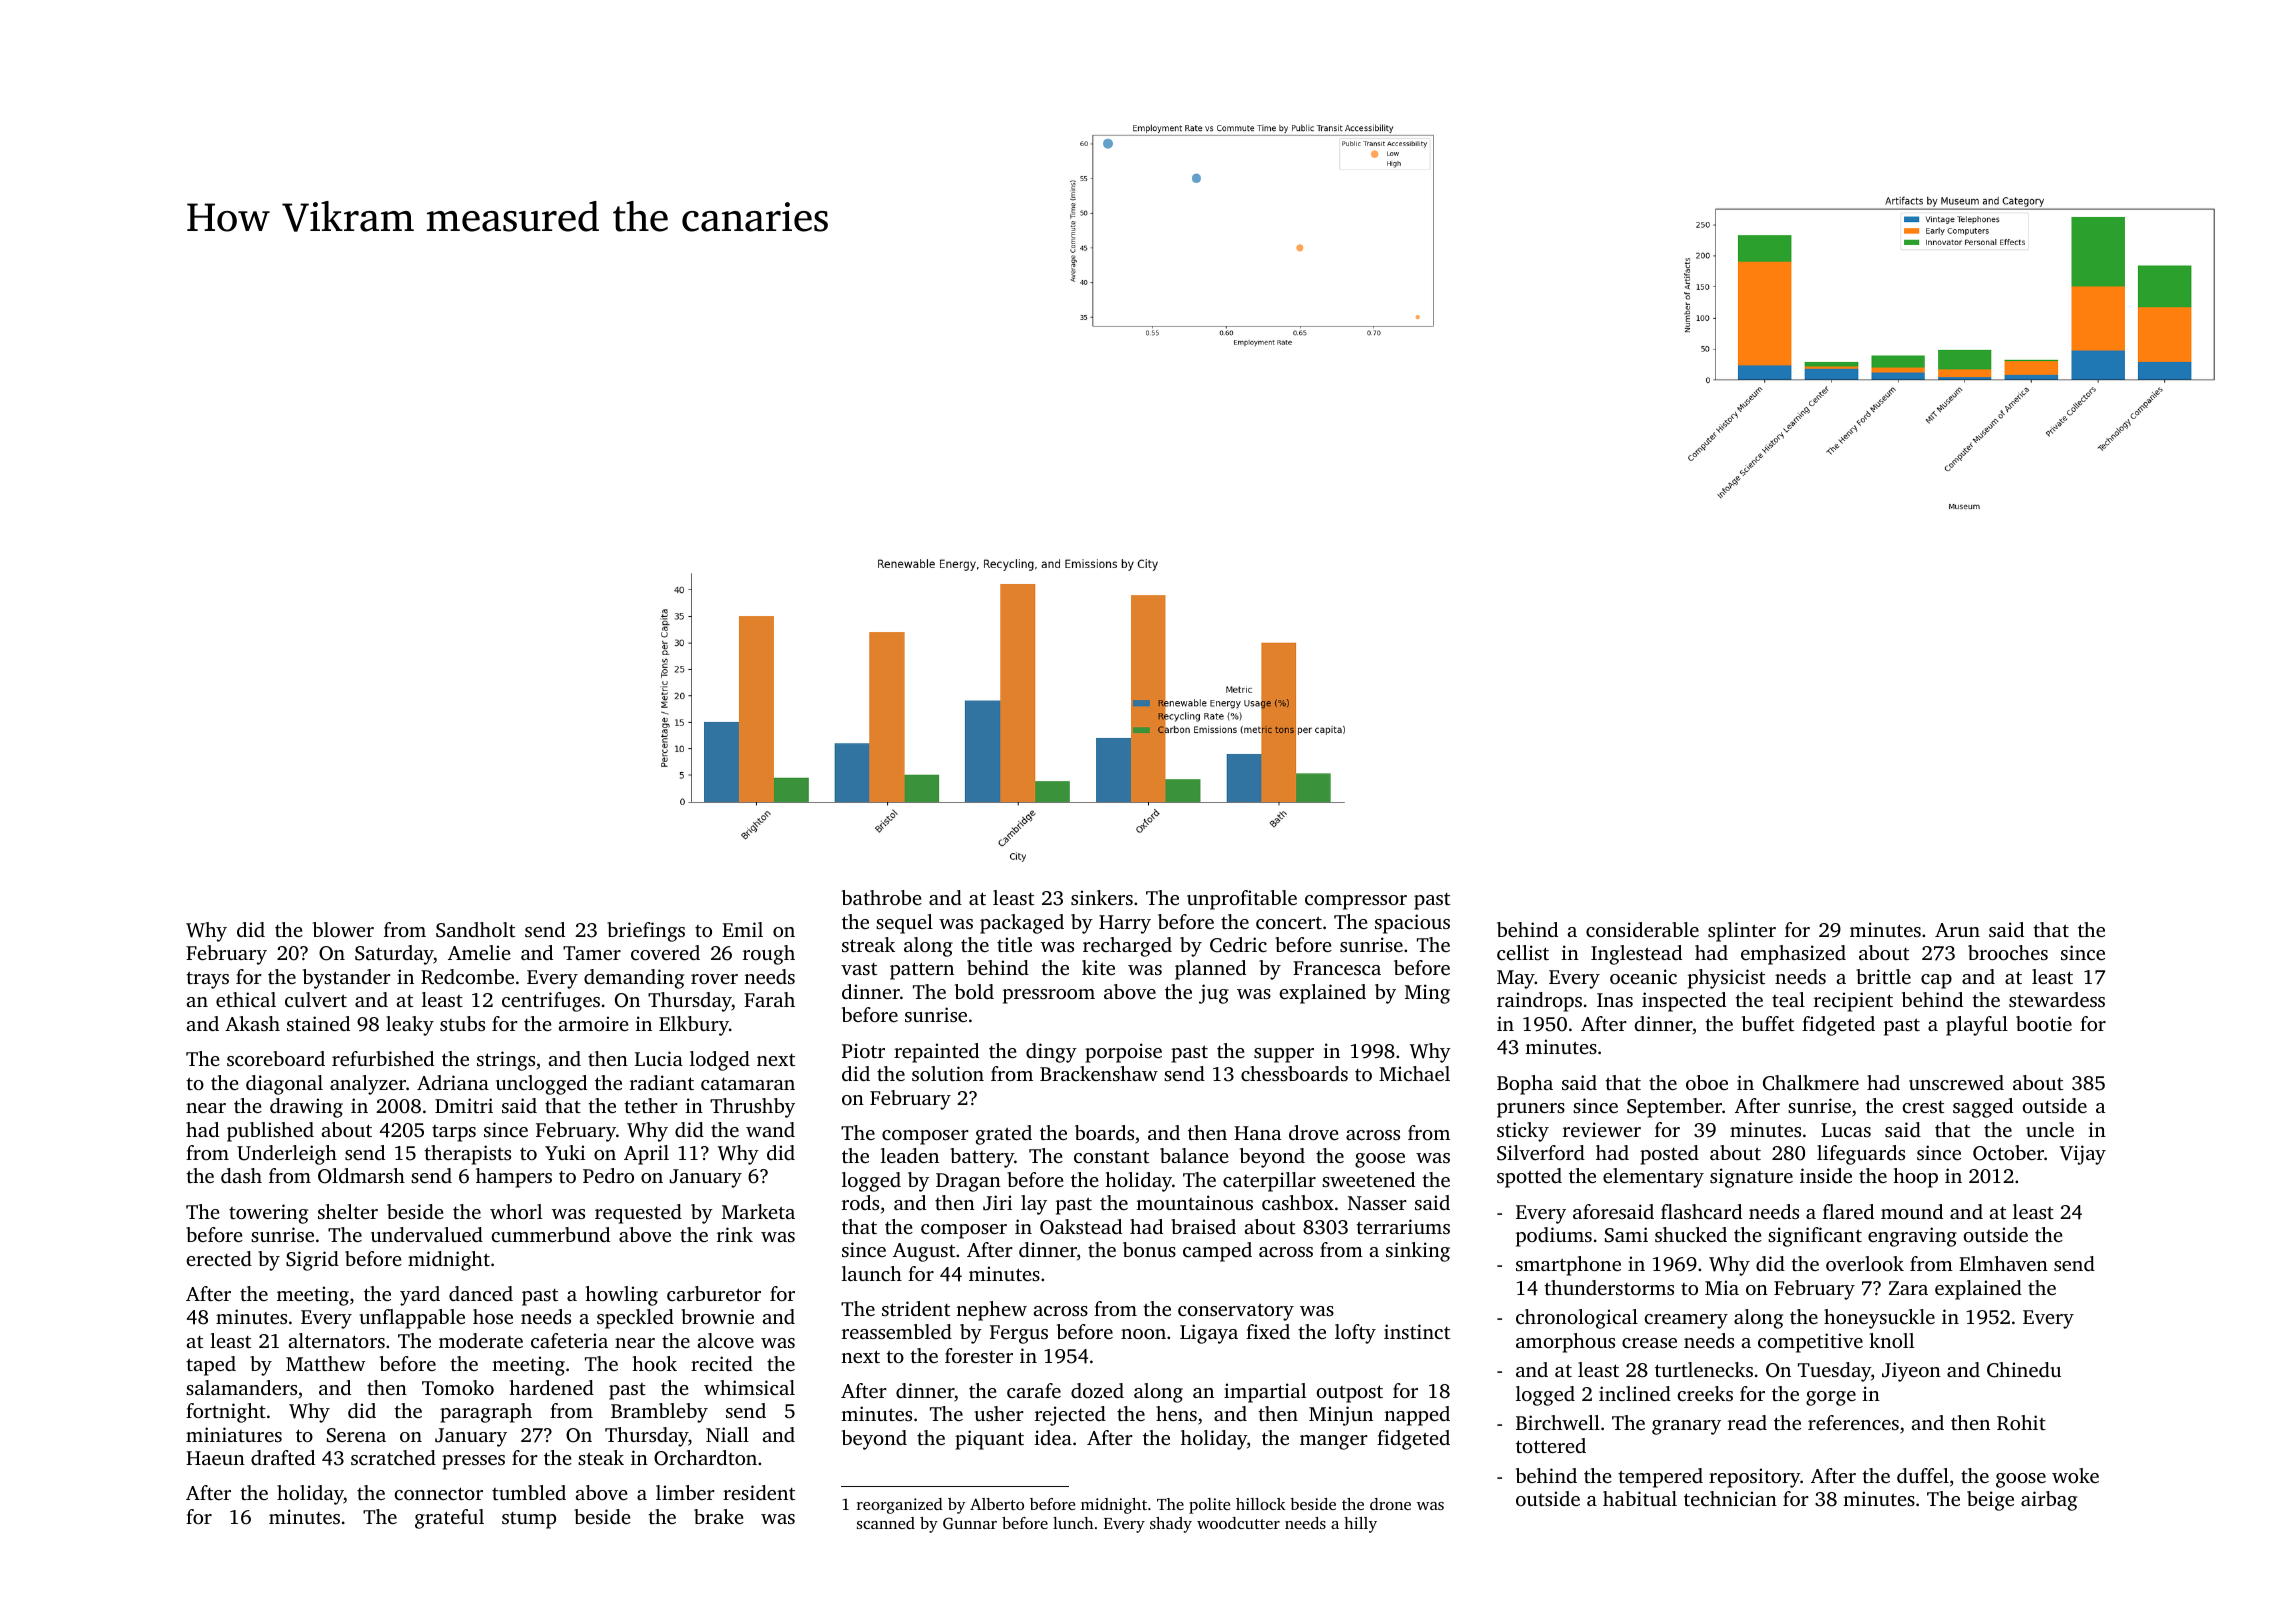 The image size is (2292, 1620). I want to click on demanding, so click(634, 979).
